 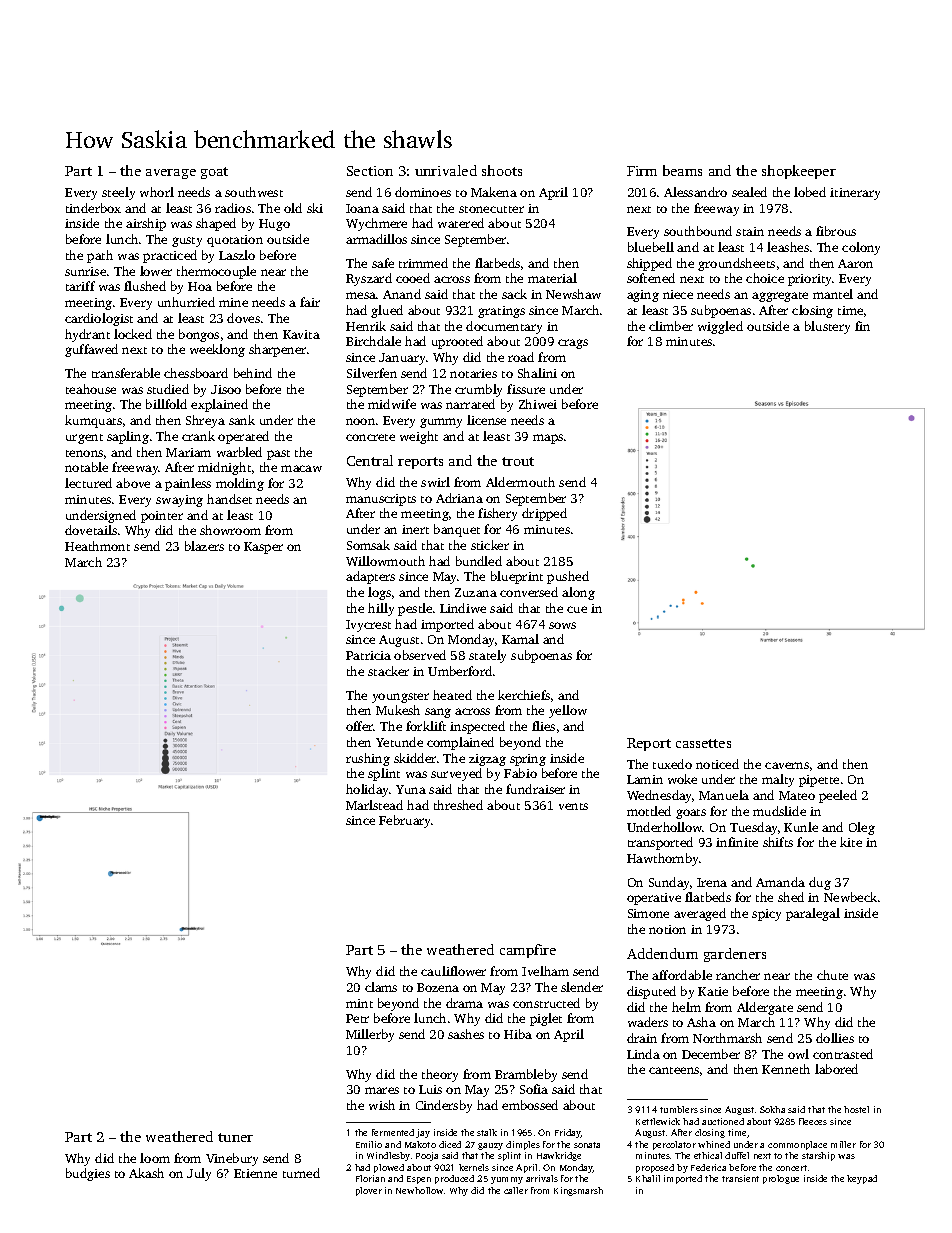 I want to click on budgies, so click(x=88, y=1174).
